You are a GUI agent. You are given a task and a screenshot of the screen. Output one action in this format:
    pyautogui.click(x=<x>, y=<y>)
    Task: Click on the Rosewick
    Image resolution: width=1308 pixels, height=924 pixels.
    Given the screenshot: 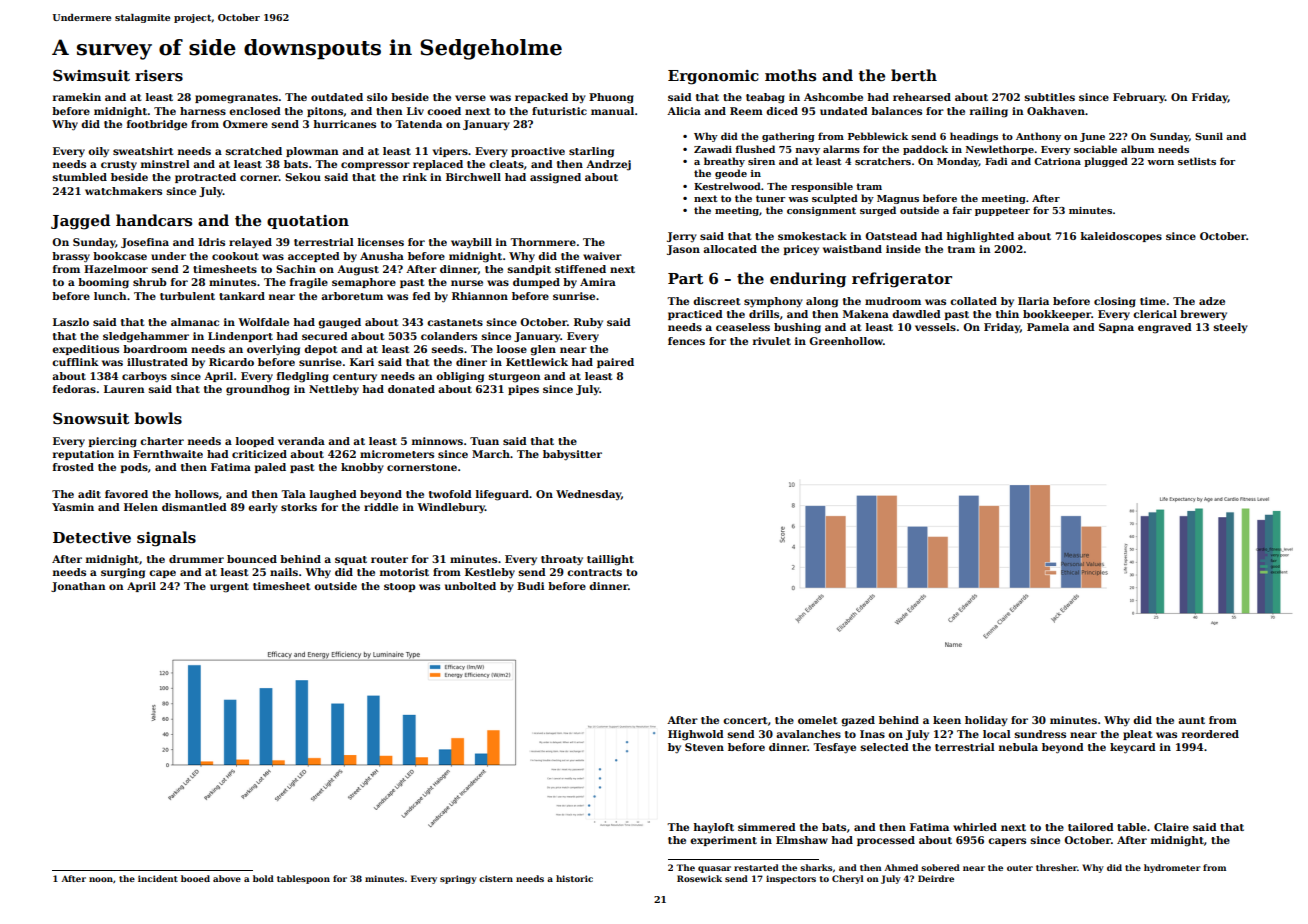 What is the action you would take?
    pyautogui.click(x=699, y=878)
